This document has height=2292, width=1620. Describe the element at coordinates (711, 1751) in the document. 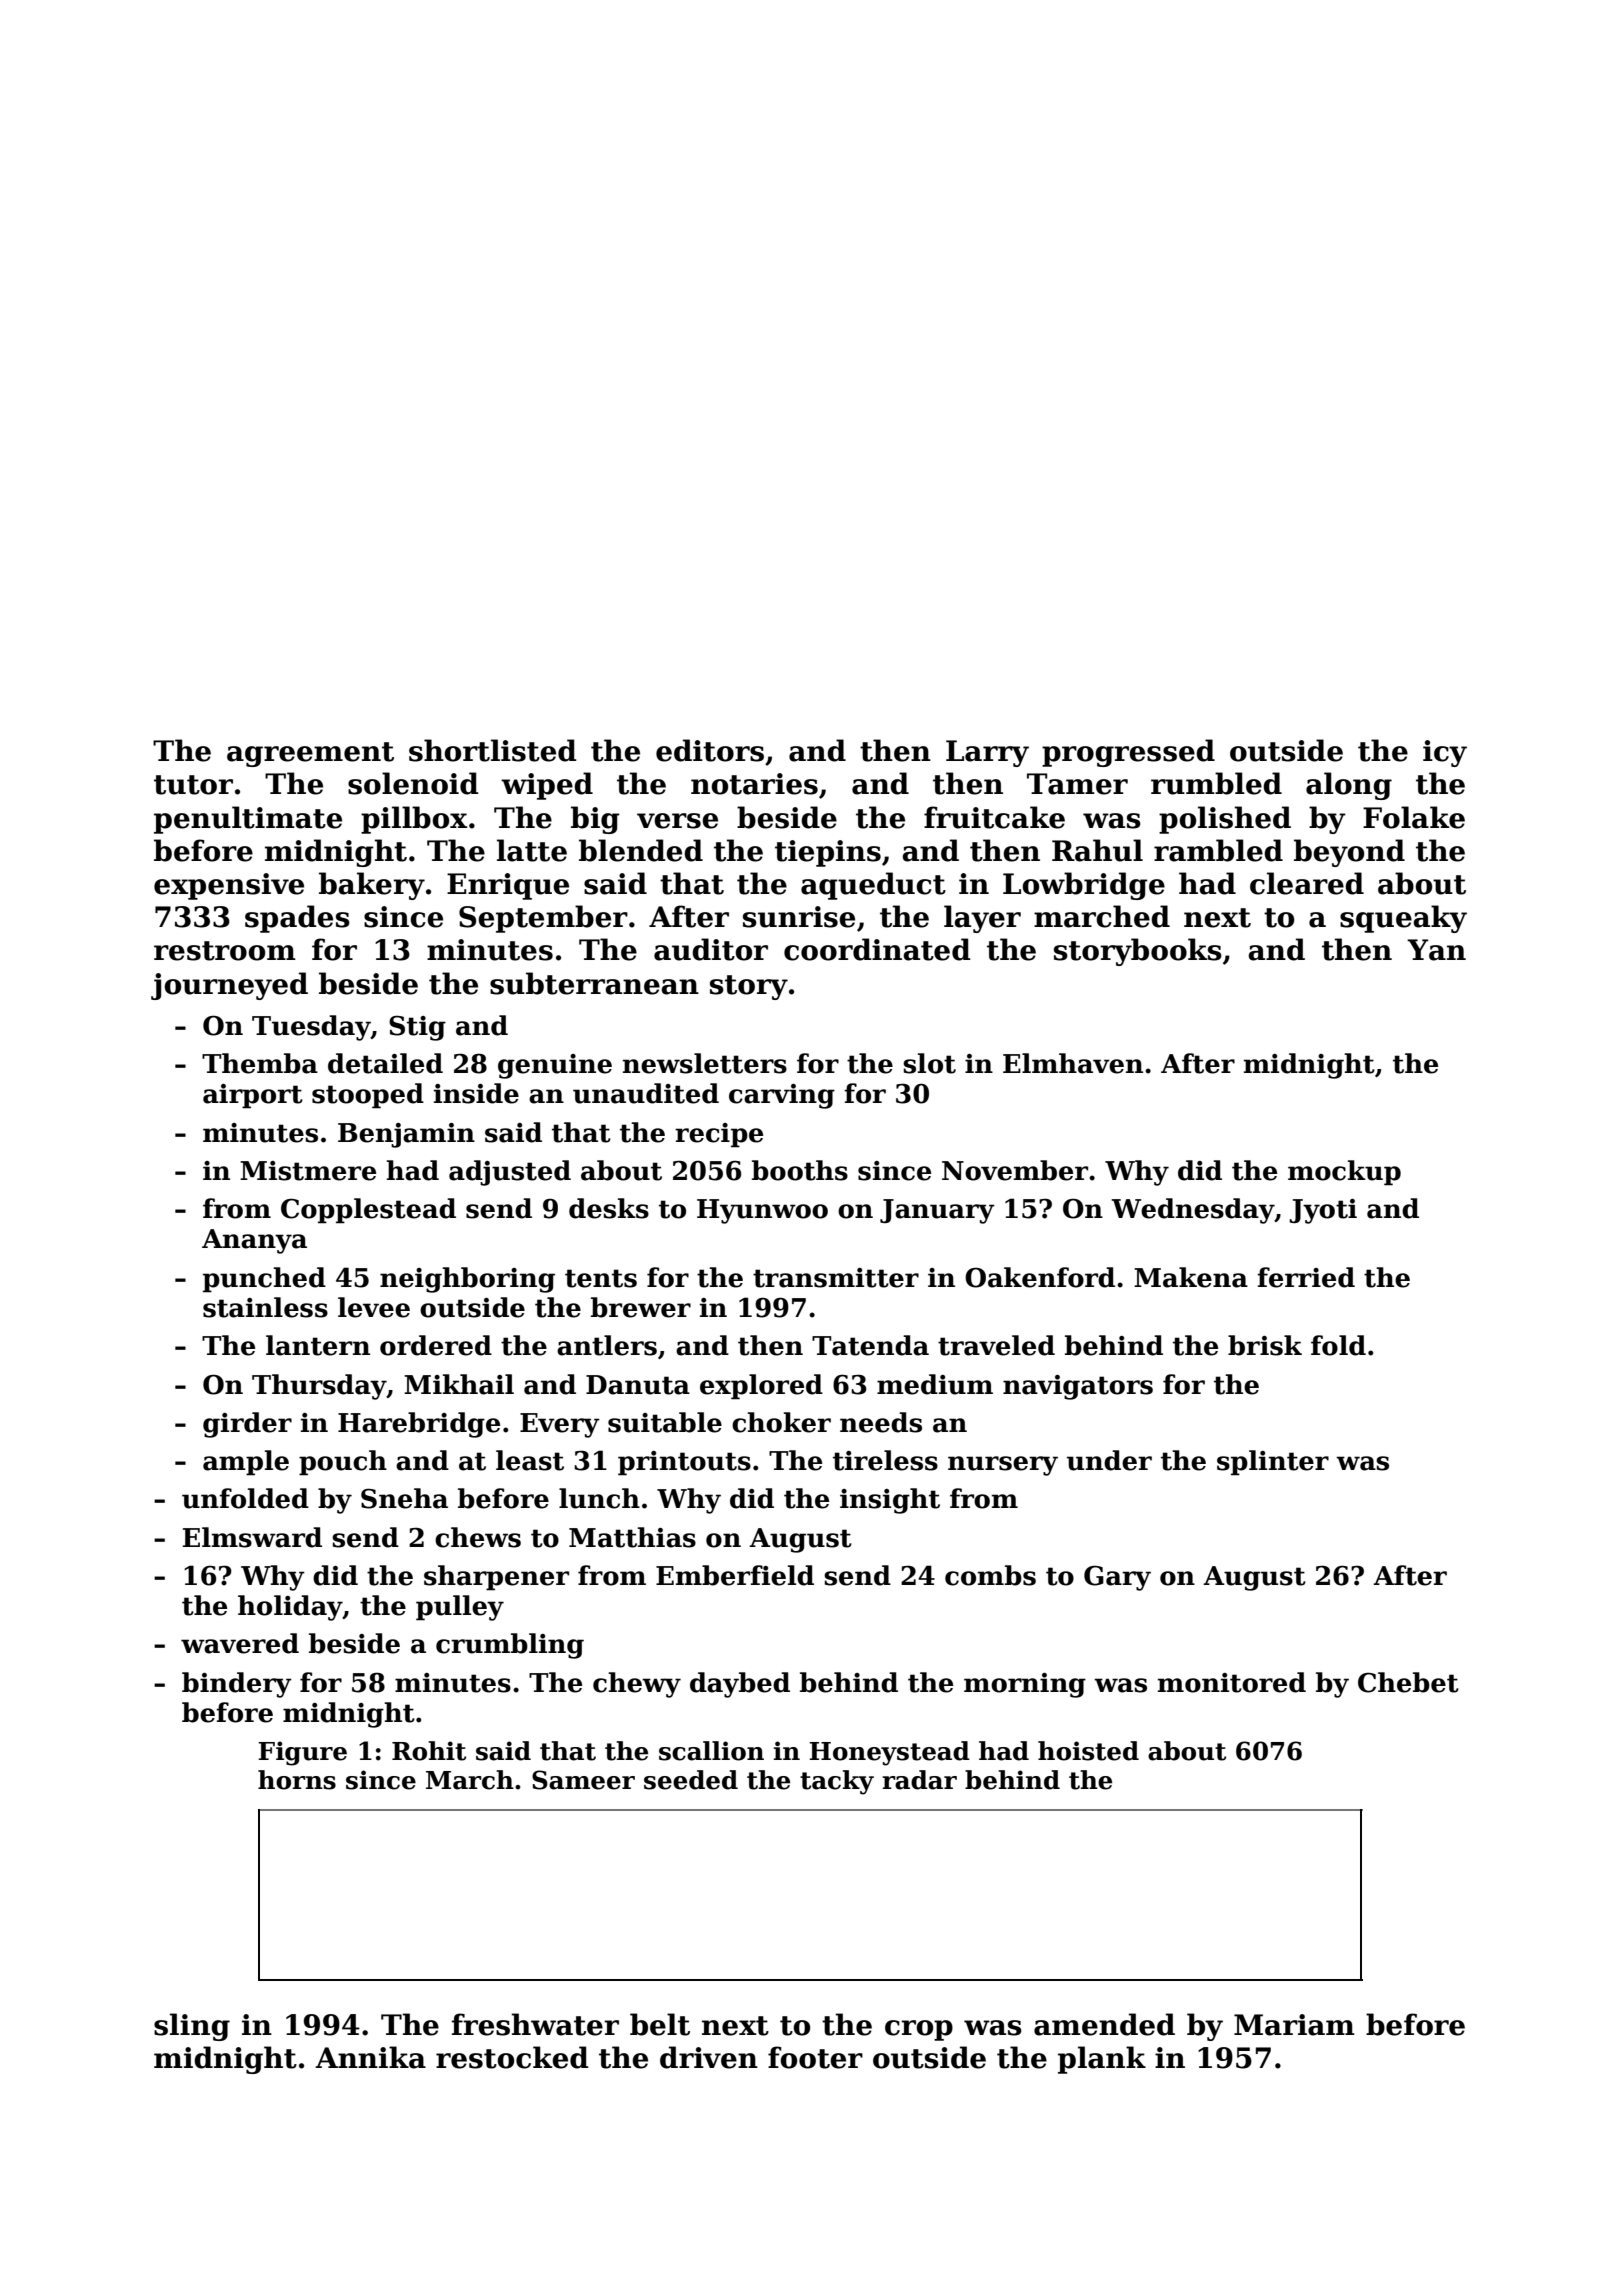

I see `scallion` at that location.
